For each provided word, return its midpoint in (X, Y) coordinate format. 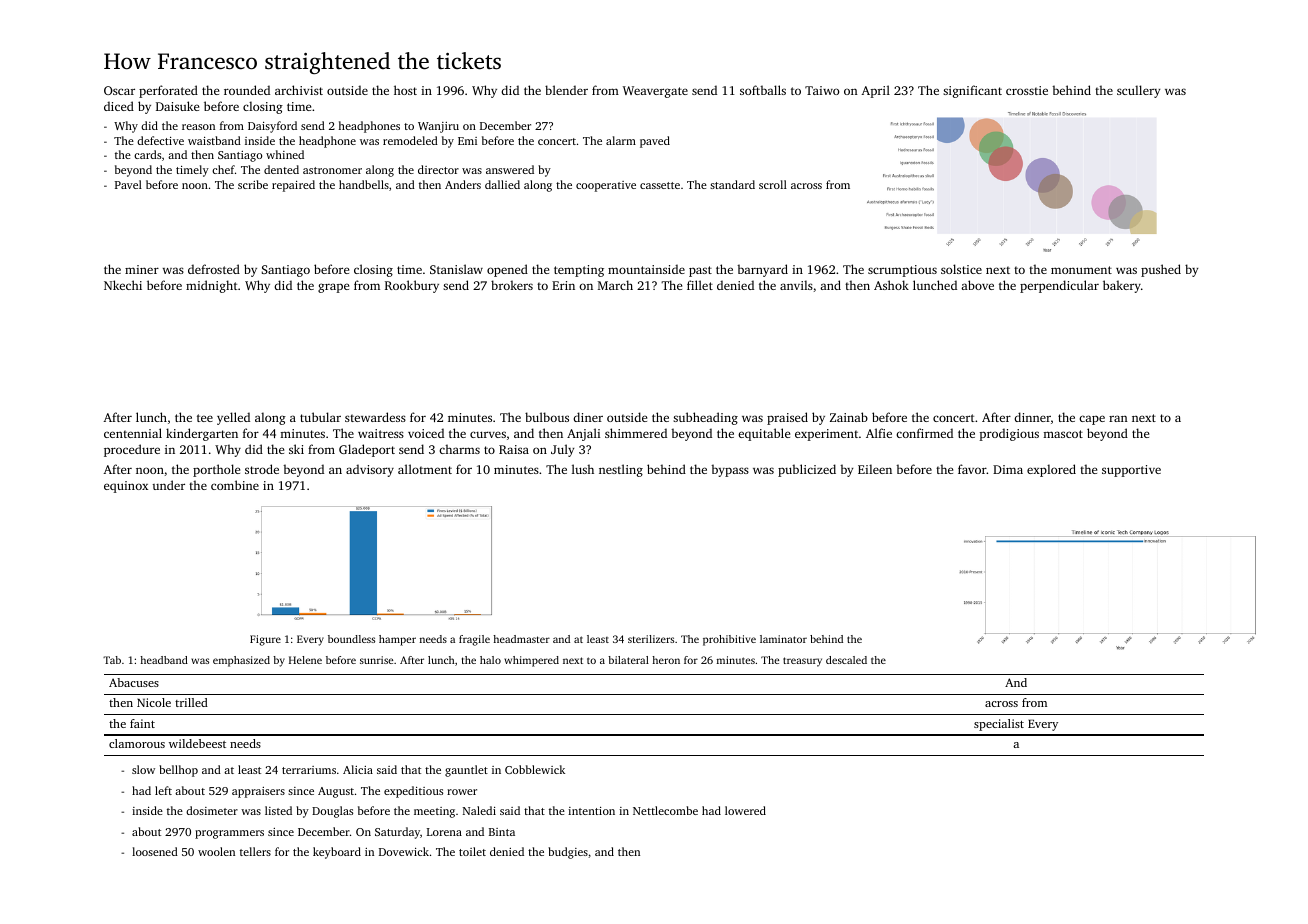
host (405, 90)
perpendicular (1059, 286)
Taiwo (822, 90)
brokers (512, 285)
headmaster (521, 639)
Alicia (358, 769)
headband (164, 660)
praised (787, 418)
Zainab (849, 417)
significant (972, 91)
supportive (1131, 471)
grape (333, 288)
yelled (233, 418)
